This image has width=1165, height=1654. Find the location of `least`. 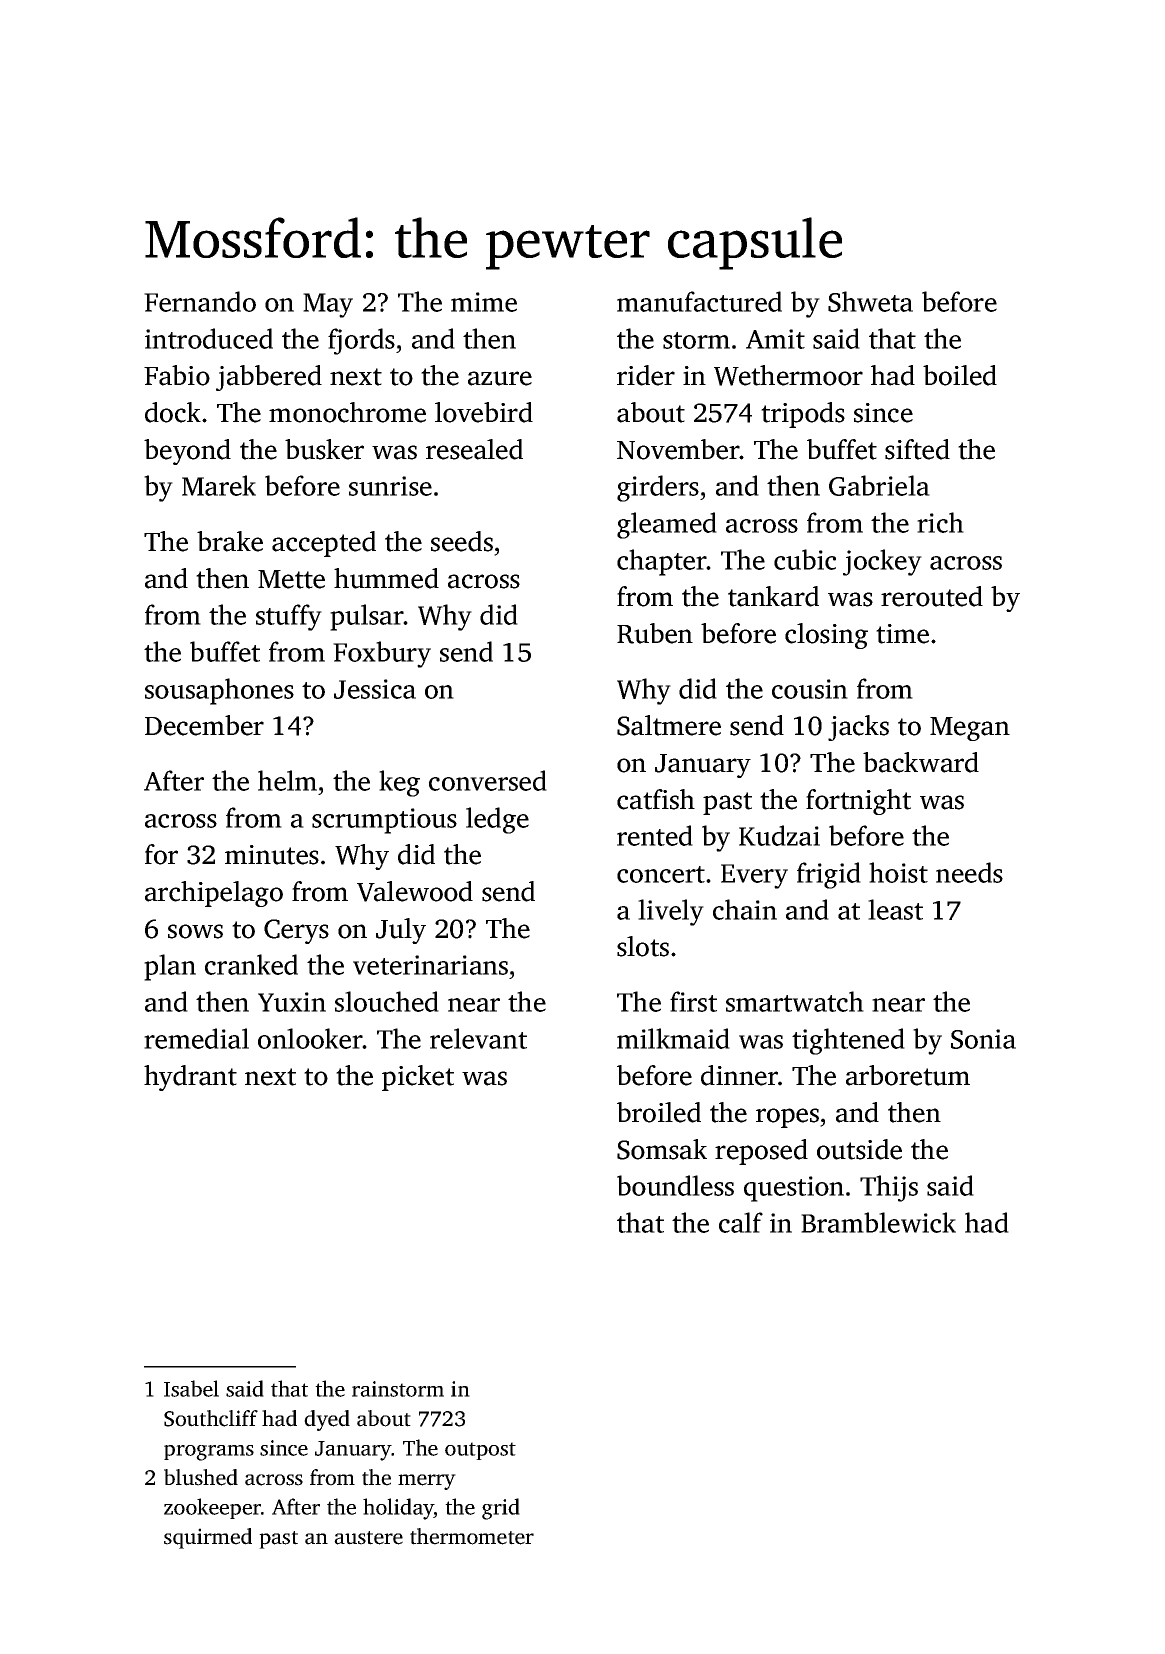

least is located at coordinates (895, 909).
